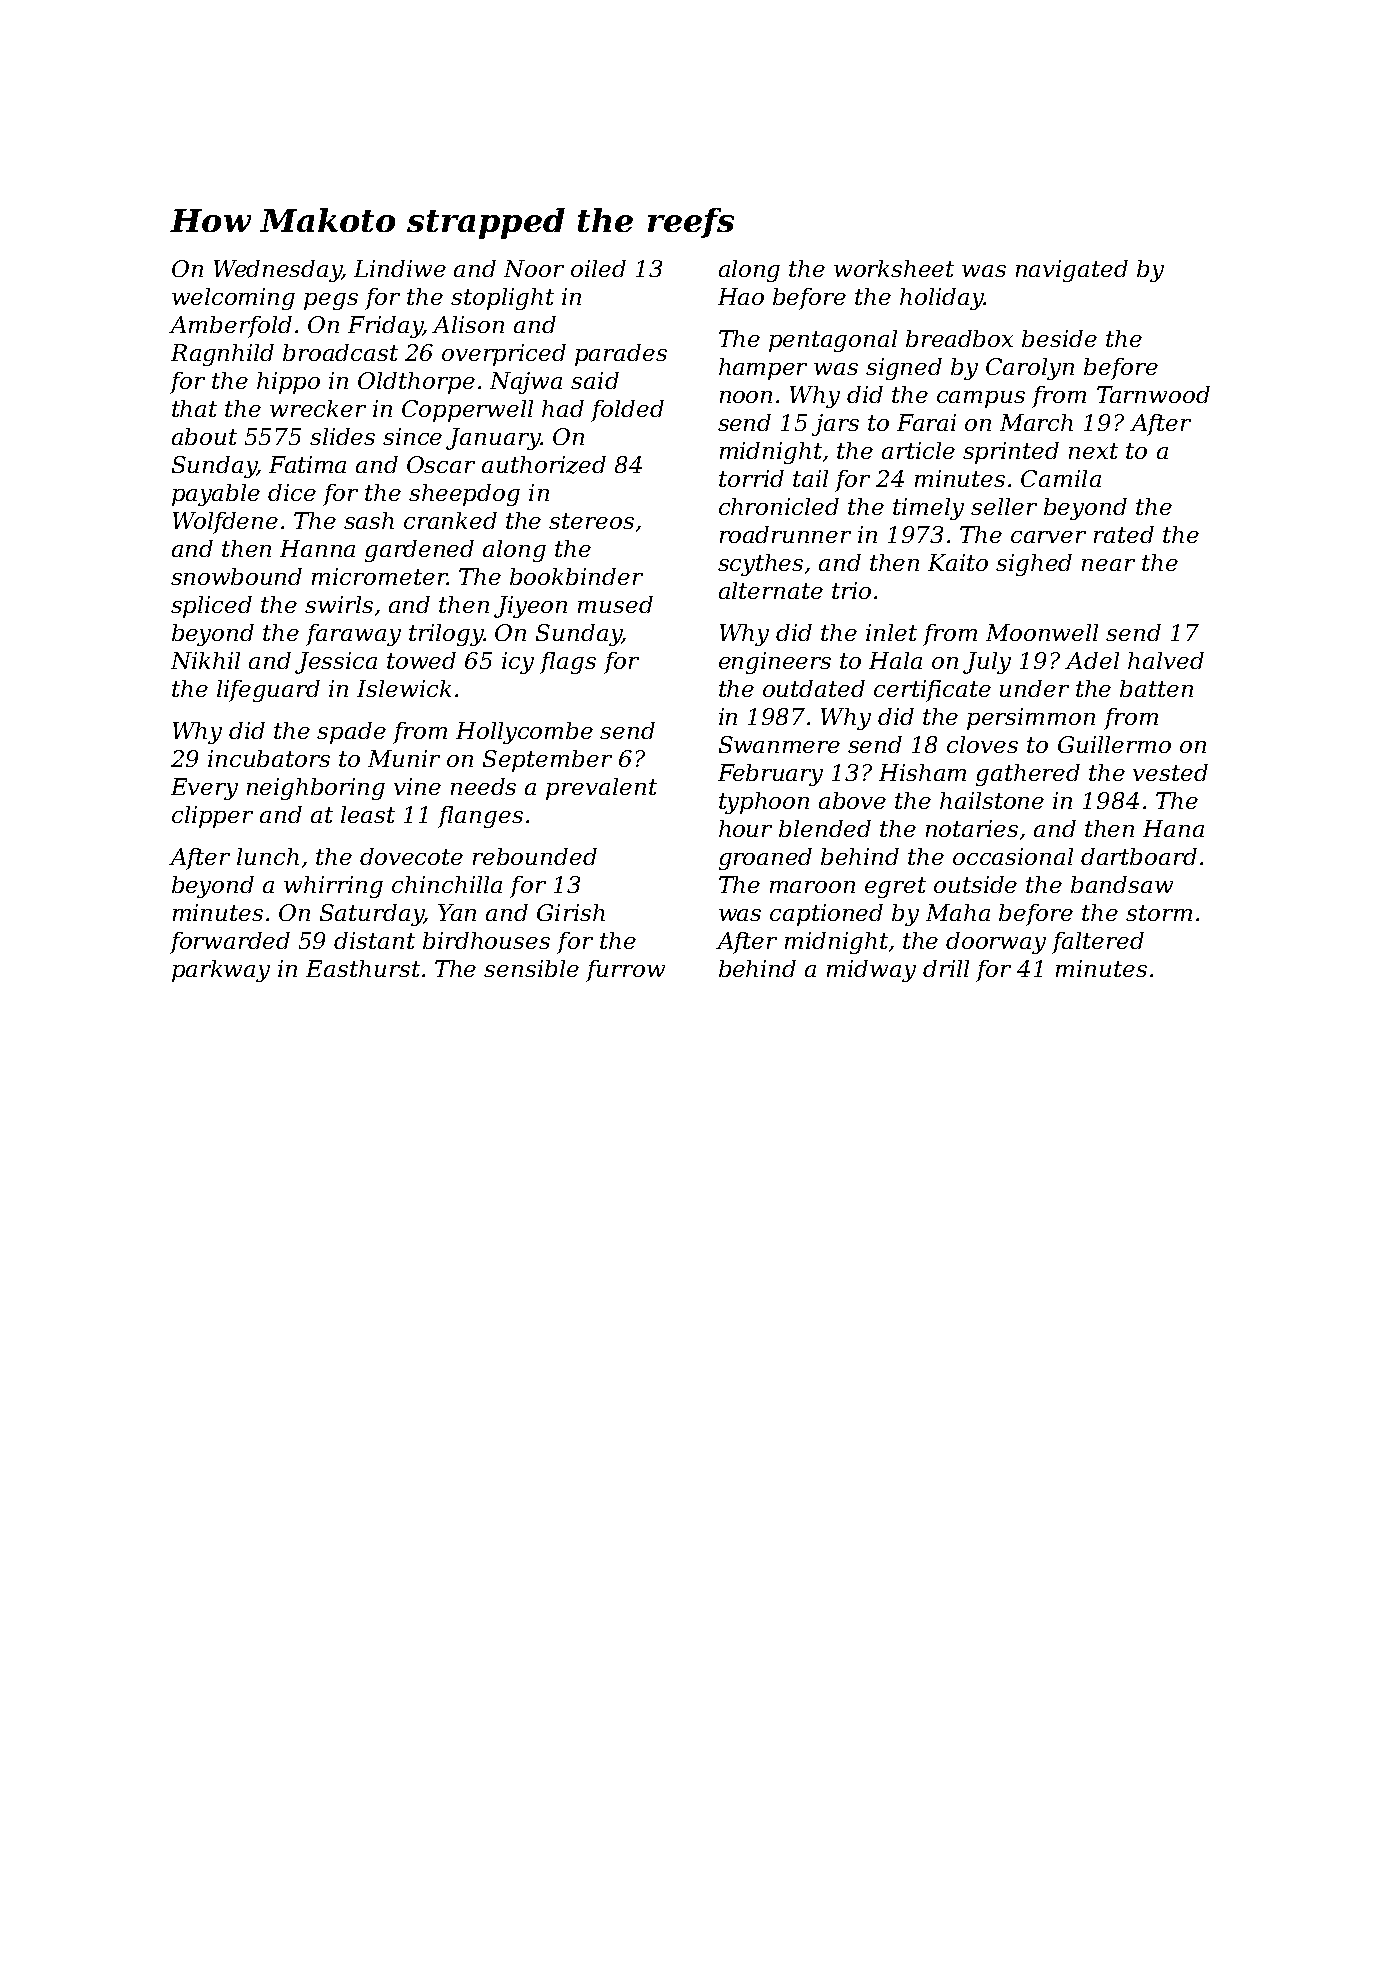  What do you see at coordinates (288, 383) in the document?
I see `hippo` at bounding box center [288, 383].
